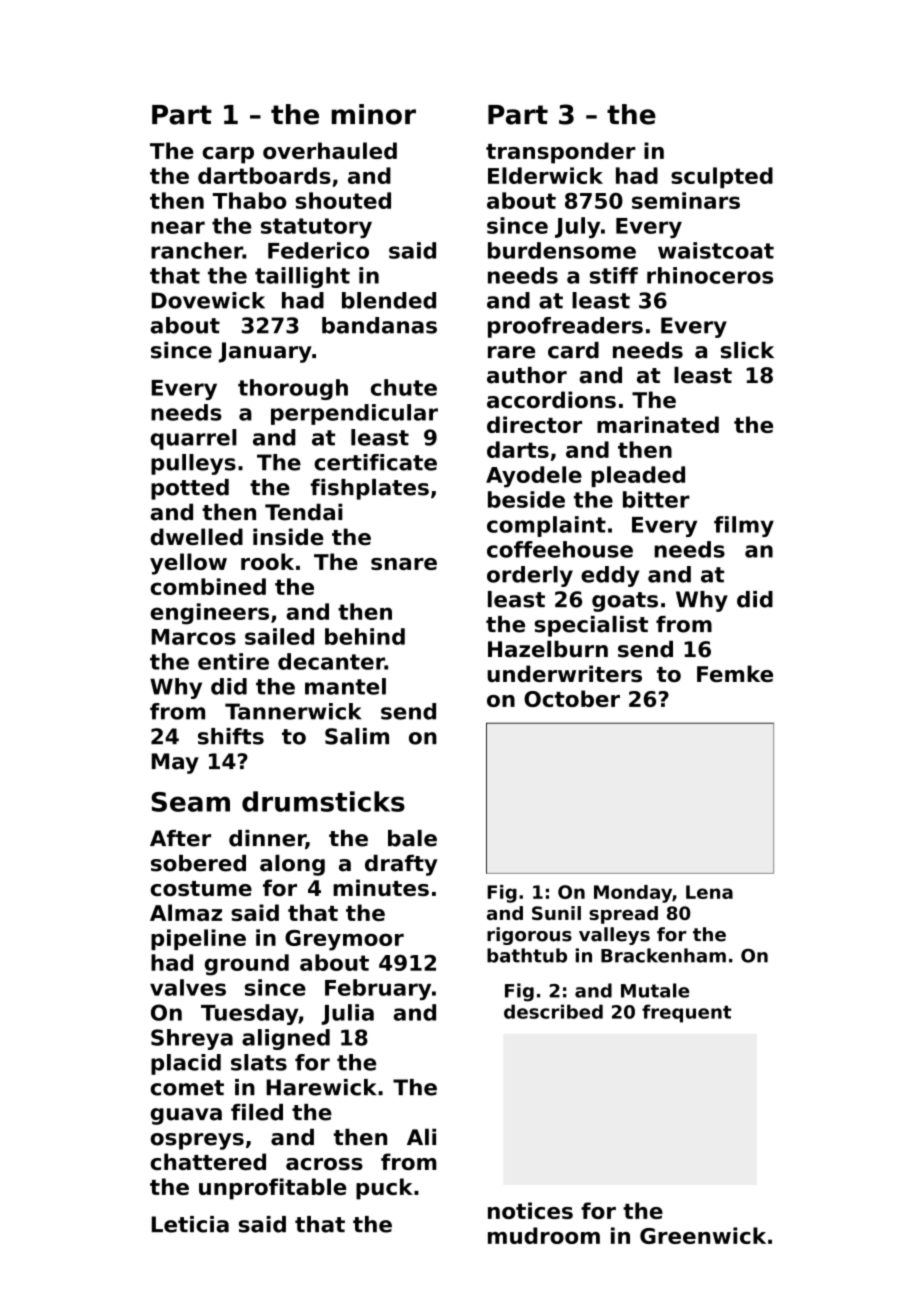  What do you see at coordinates (561, 153) in the document?
I see `transponder` at bounding box center [561, 153].
